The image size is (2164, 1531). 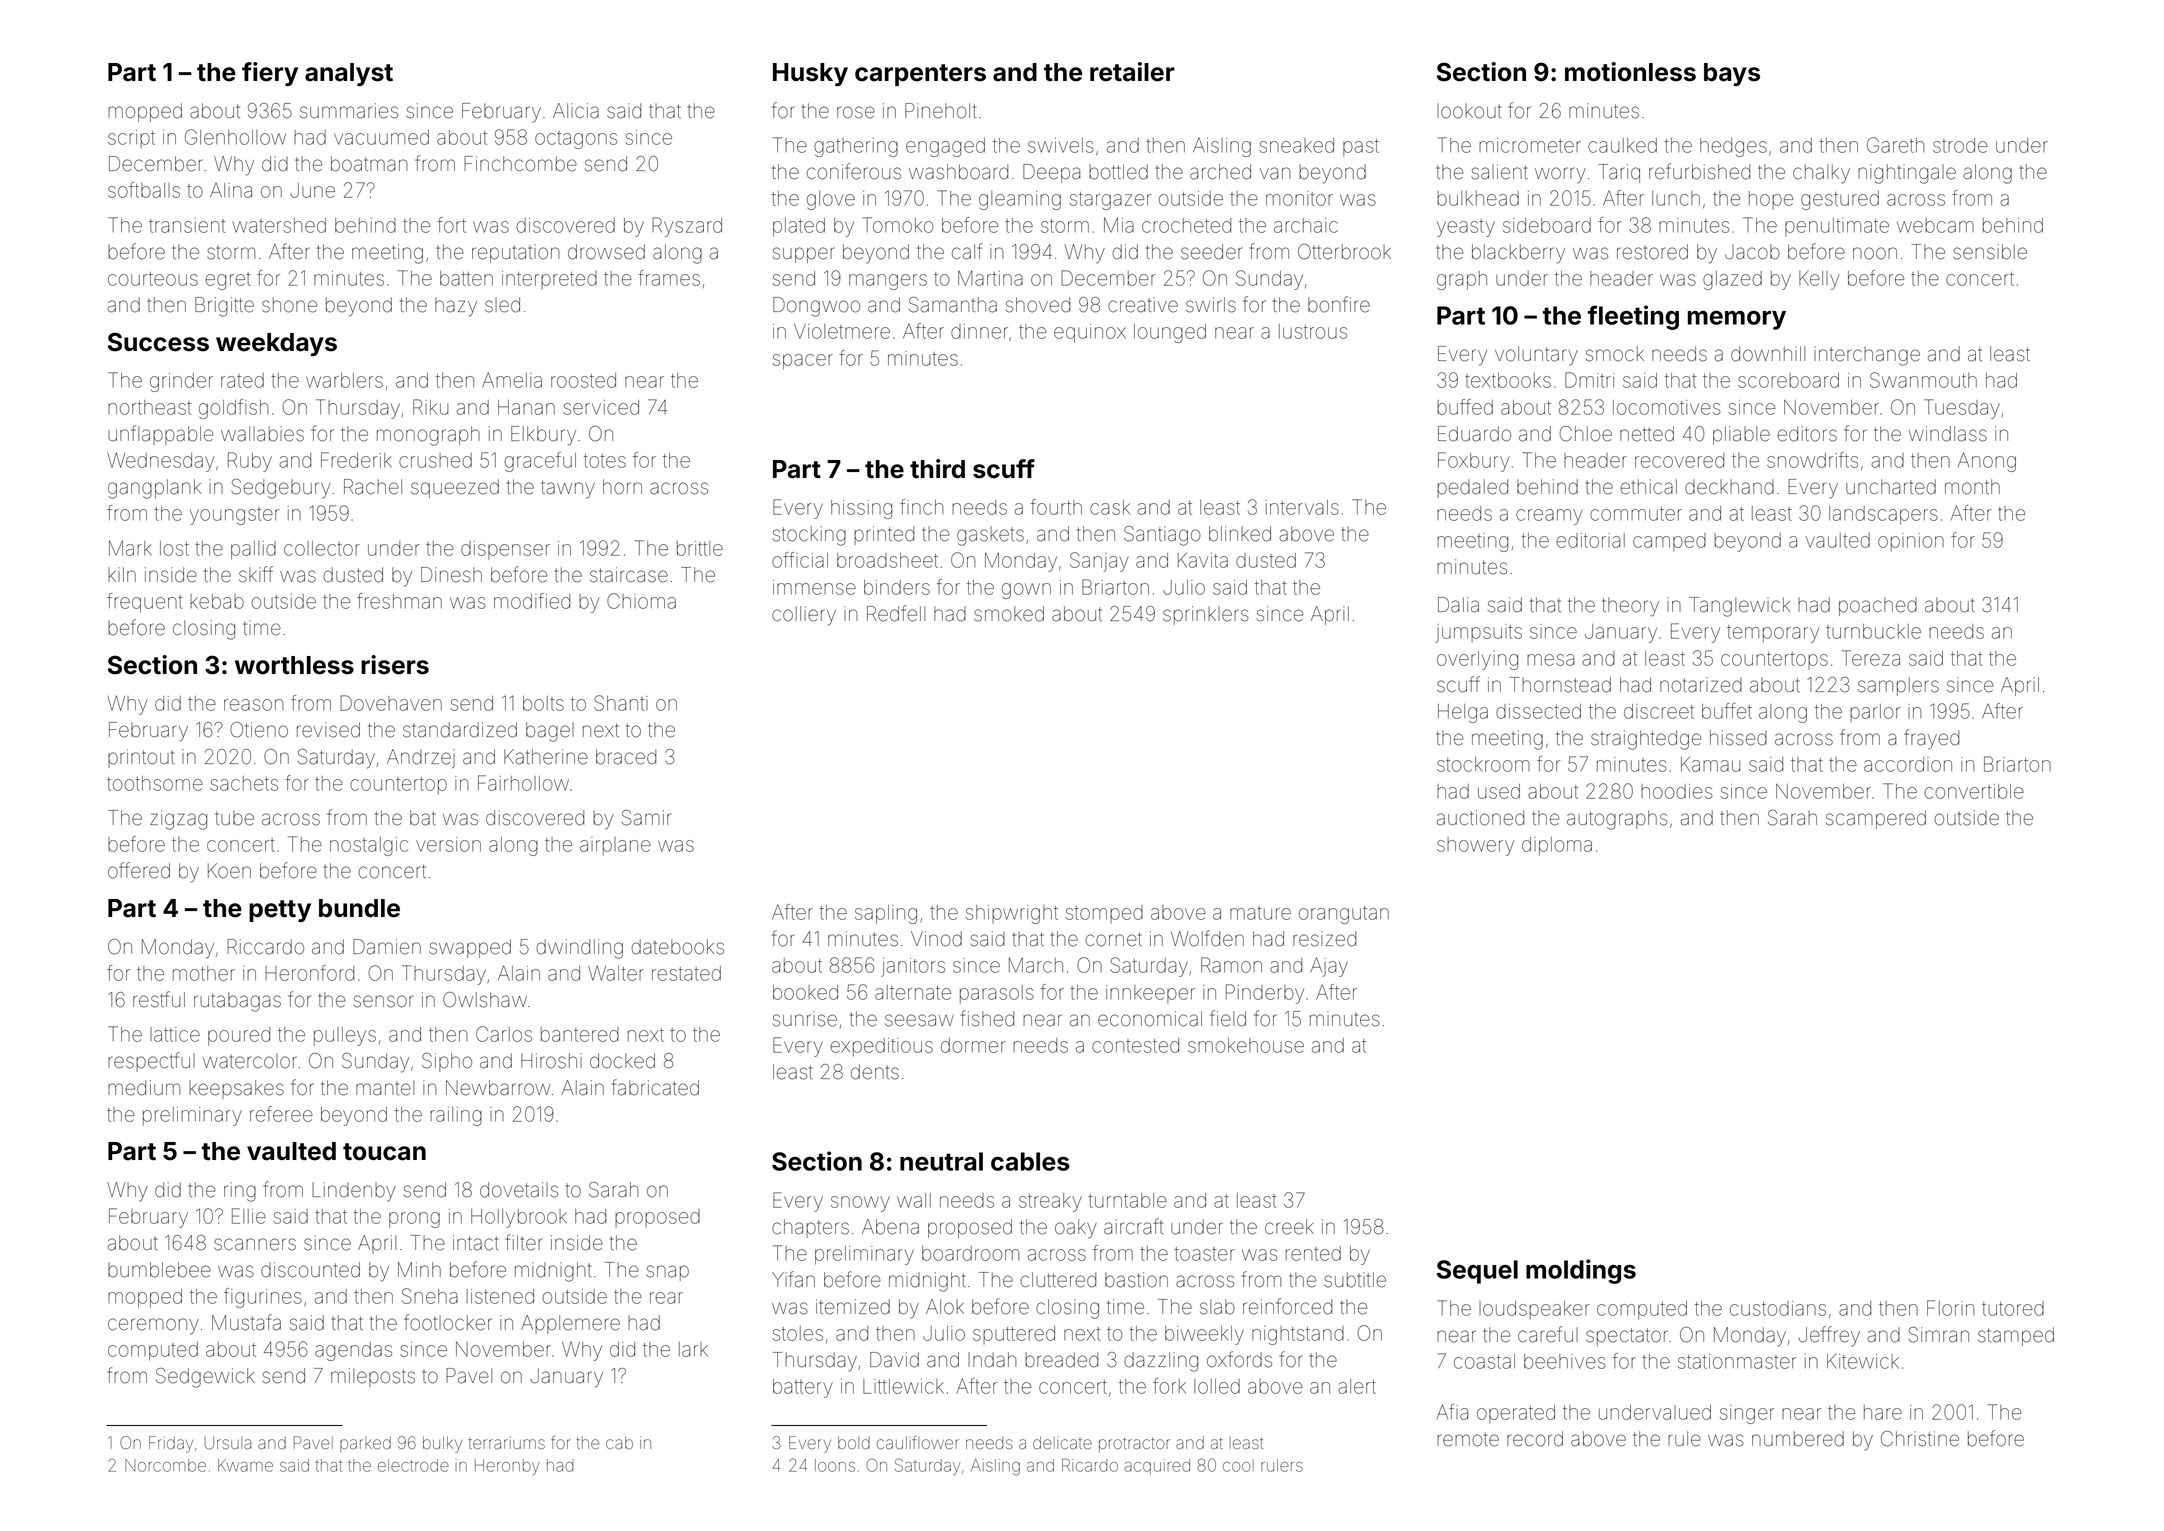 What do you see at coordinates (145, 603) in the screenshot?
I see `frequent` at bounding box center [145, 603].
